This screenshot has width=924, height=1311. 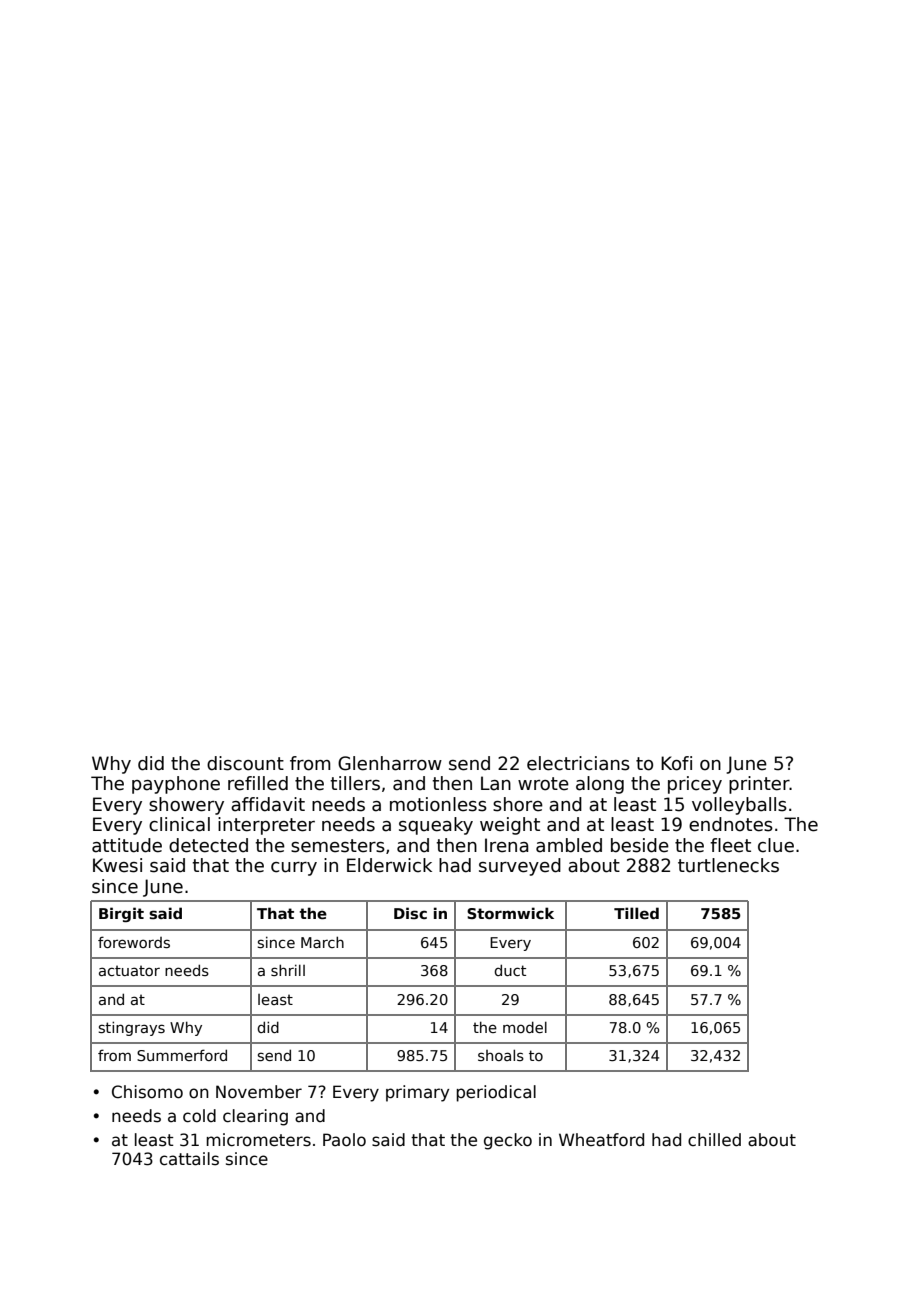 I want to click on shoals, so click(x=501, y=1055).
